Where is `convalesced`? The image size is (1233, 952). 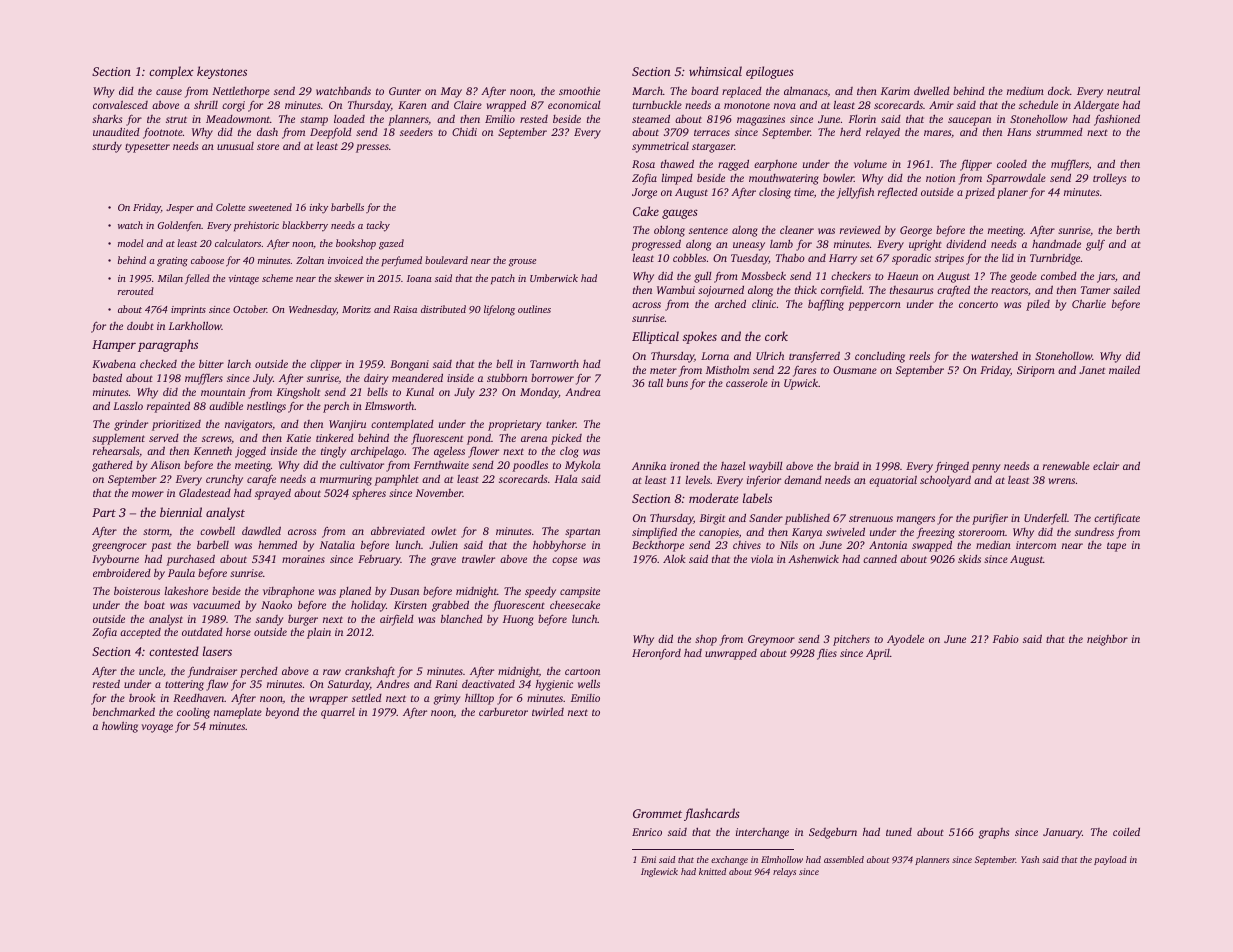
convalesced is located at coordinates (120, 104).
